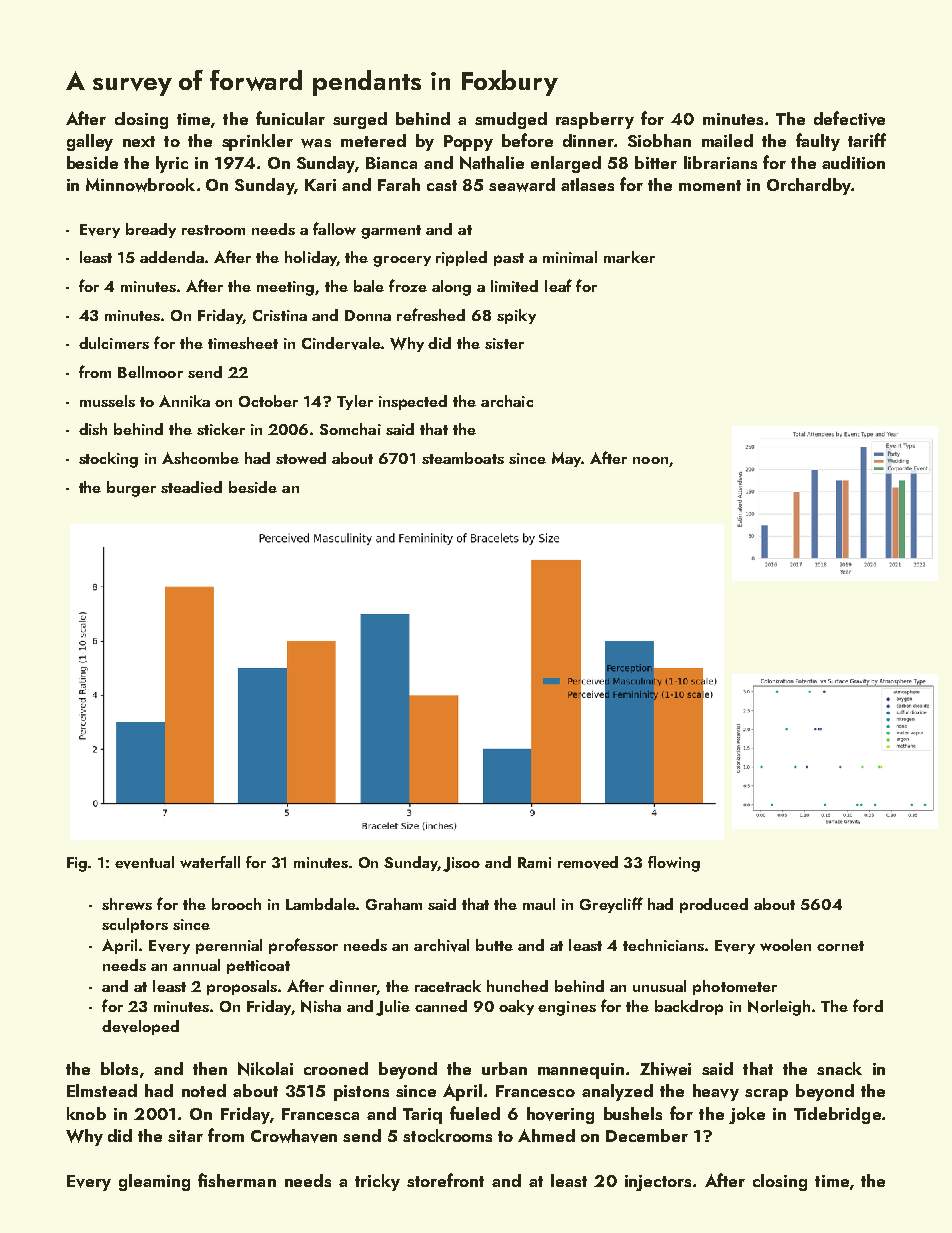  Describe the element at coordinates (154, 1182) in the screenshot. I see `gleaming` at that location.
